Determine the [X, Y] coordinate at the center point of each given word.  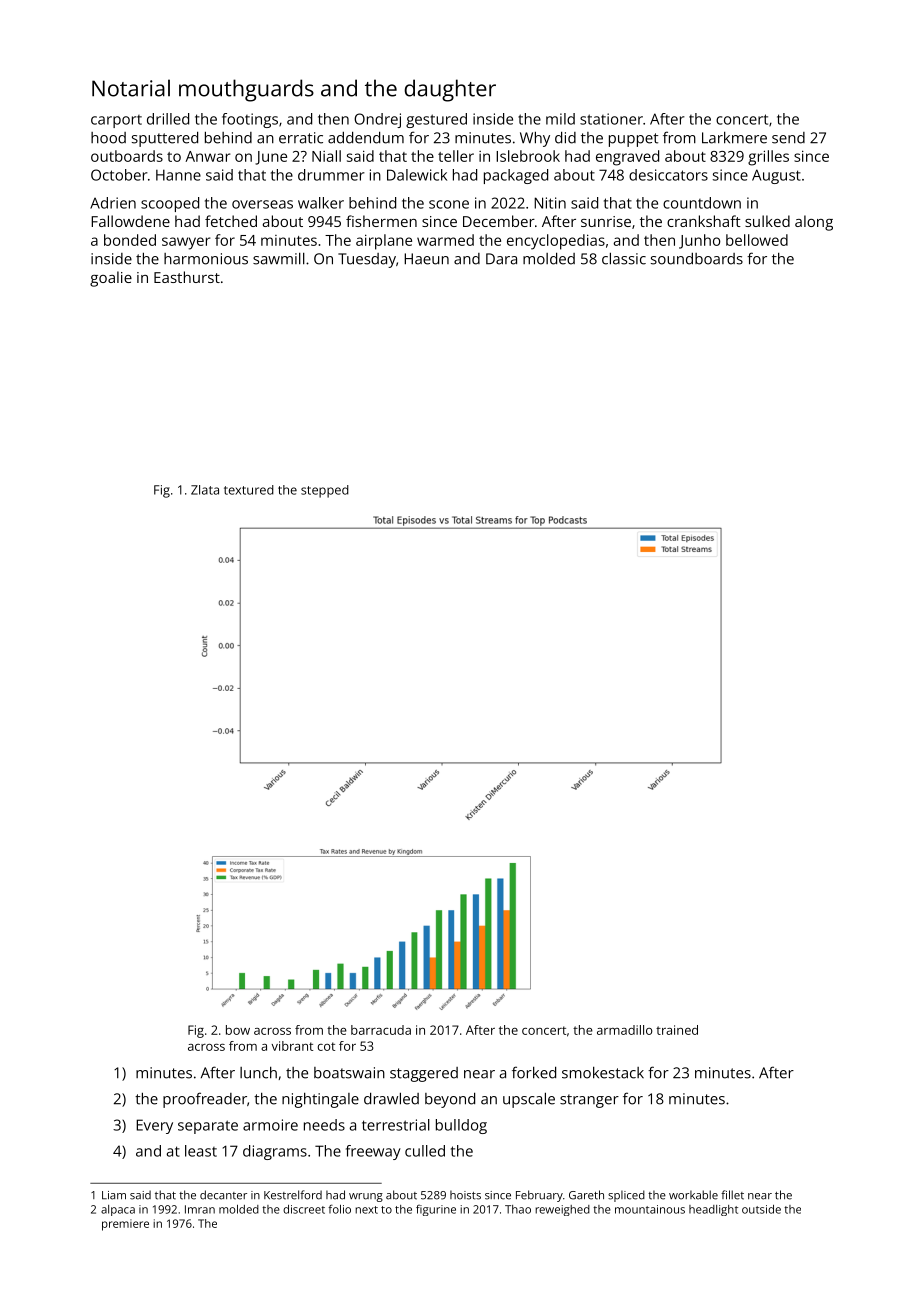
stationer [611, 119]
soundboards [697, 259]
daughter [450, 90]
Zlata [205, 490]
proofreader [205, 1100]
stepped [325, 491]
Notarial [131, 88]
